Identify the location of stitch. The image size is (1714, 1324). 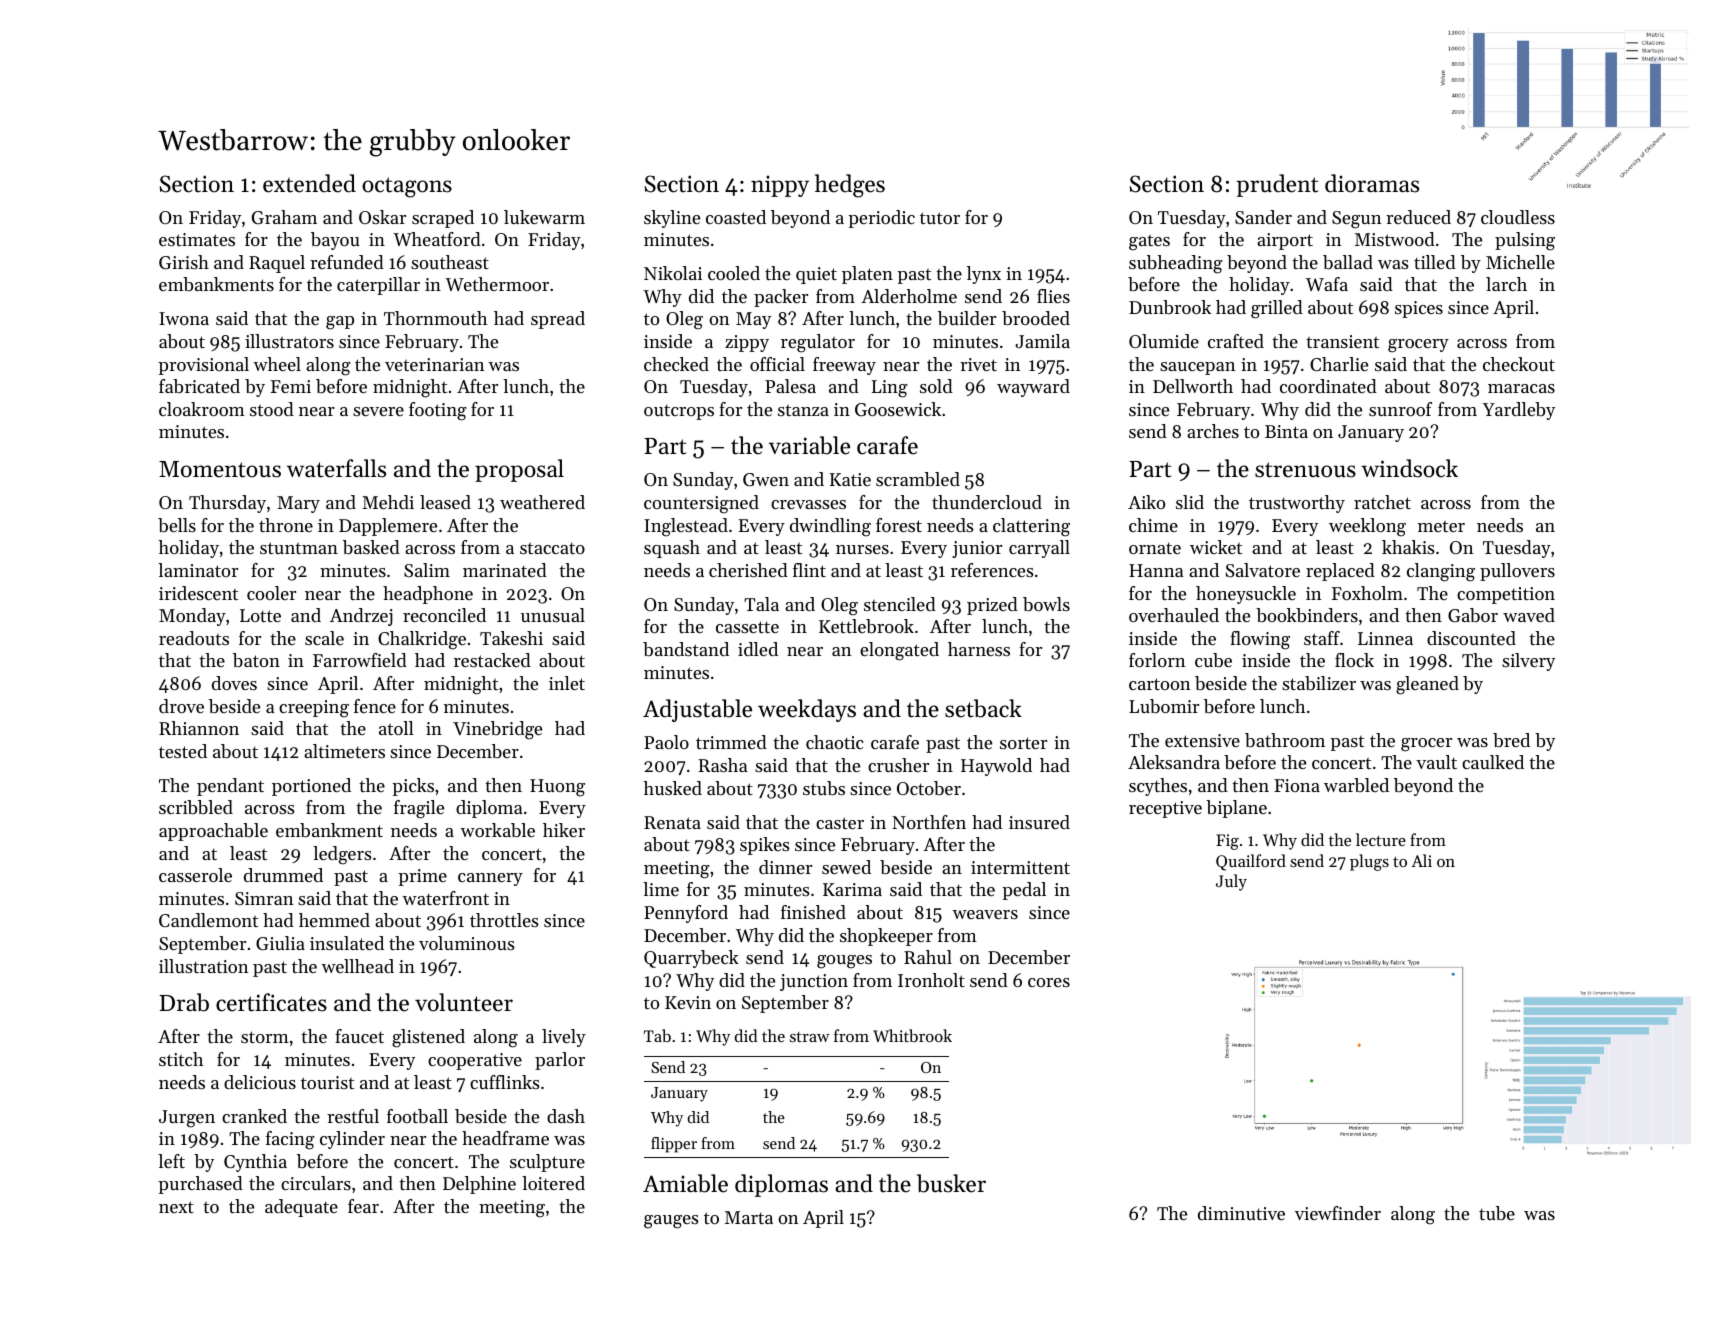
(181, 1059).
